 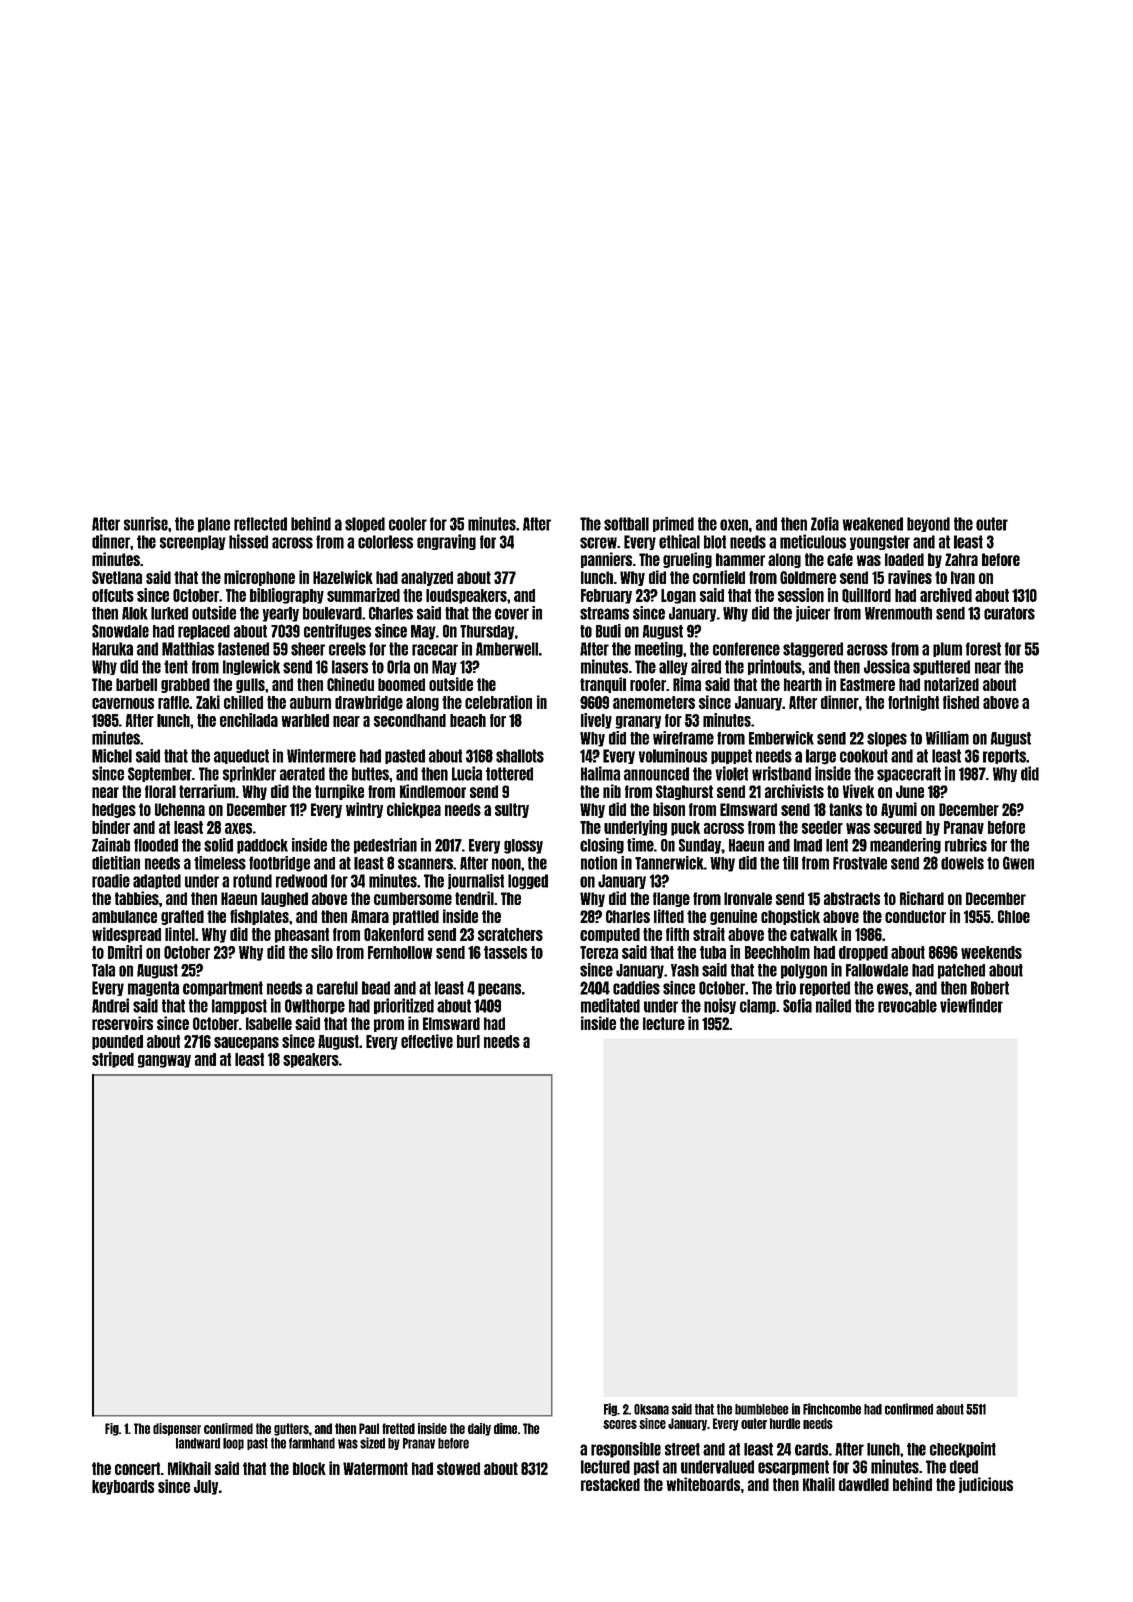 What do you see at coordinates (971, 1005) in the screenshot?
I see `viewfinder` at bounding box center [971, 1005].
